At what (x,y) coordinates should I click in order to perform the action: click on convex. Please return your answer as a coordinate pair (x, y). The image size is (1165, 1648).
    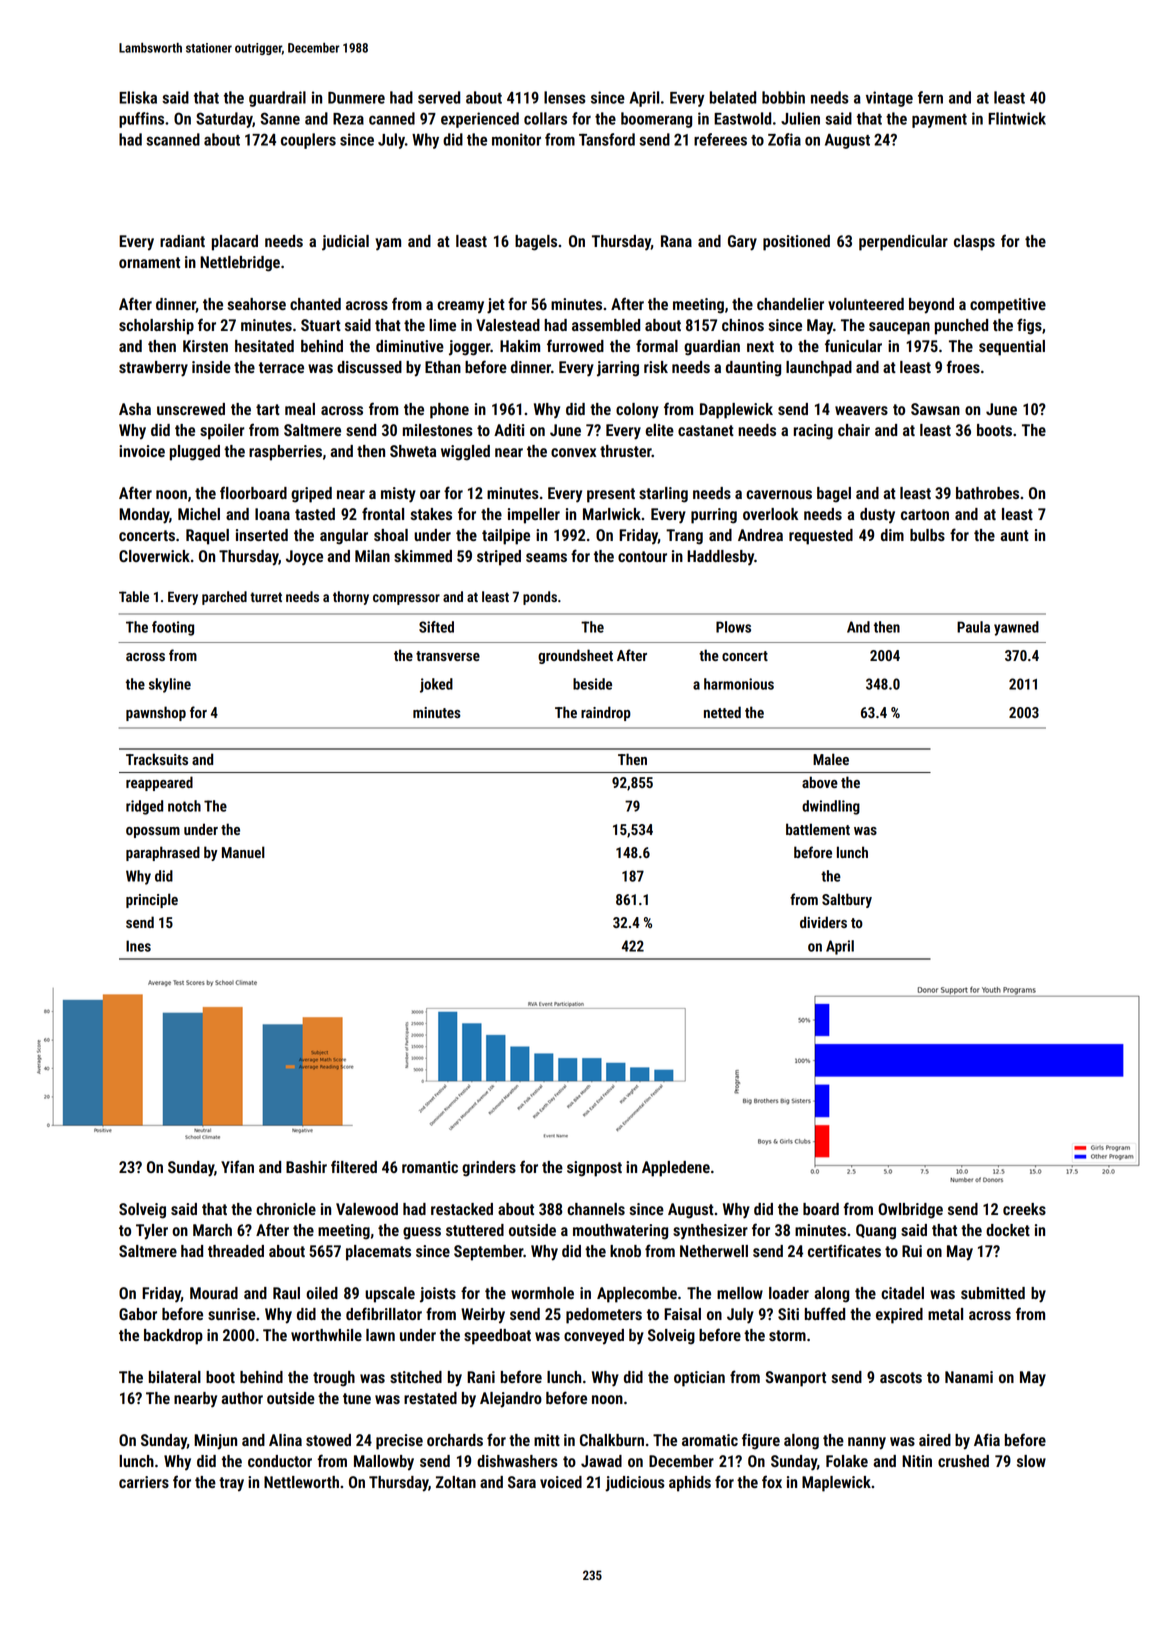
    Looking at the image, I should click on (573, 452).
